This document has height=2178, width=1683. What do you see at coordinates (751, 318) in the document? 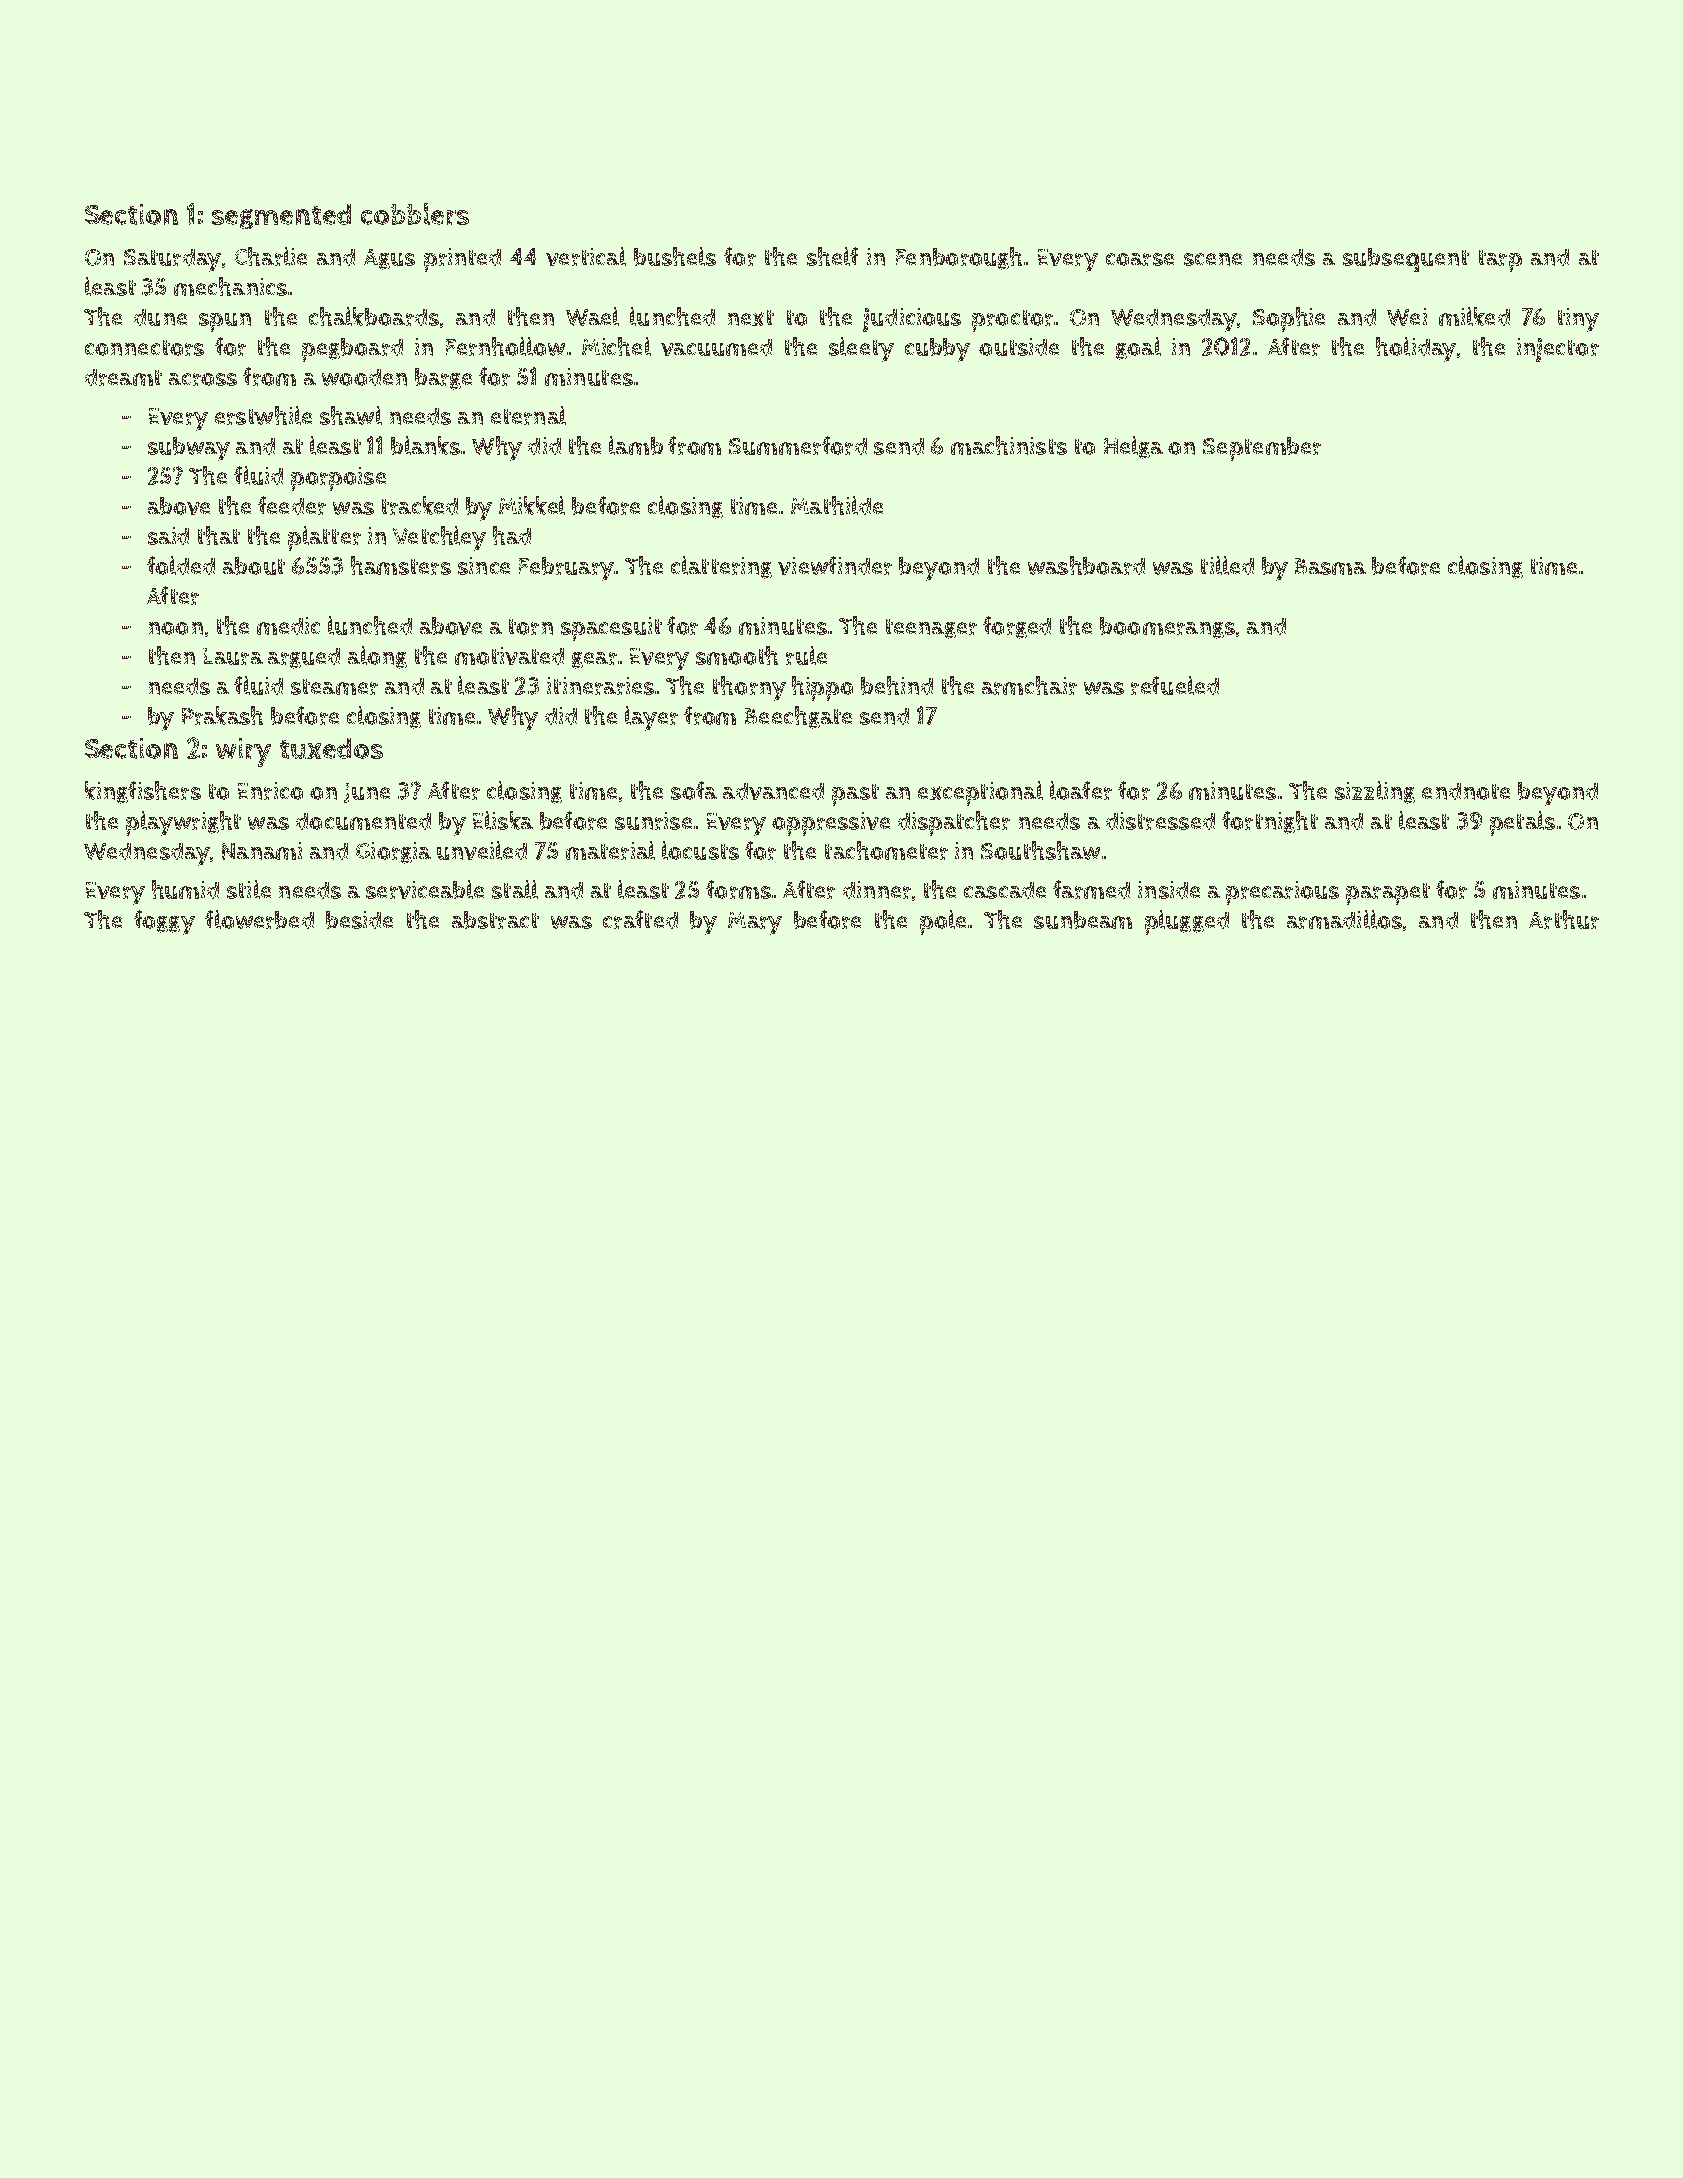
I see `next` at bounding box center [751, 318].
